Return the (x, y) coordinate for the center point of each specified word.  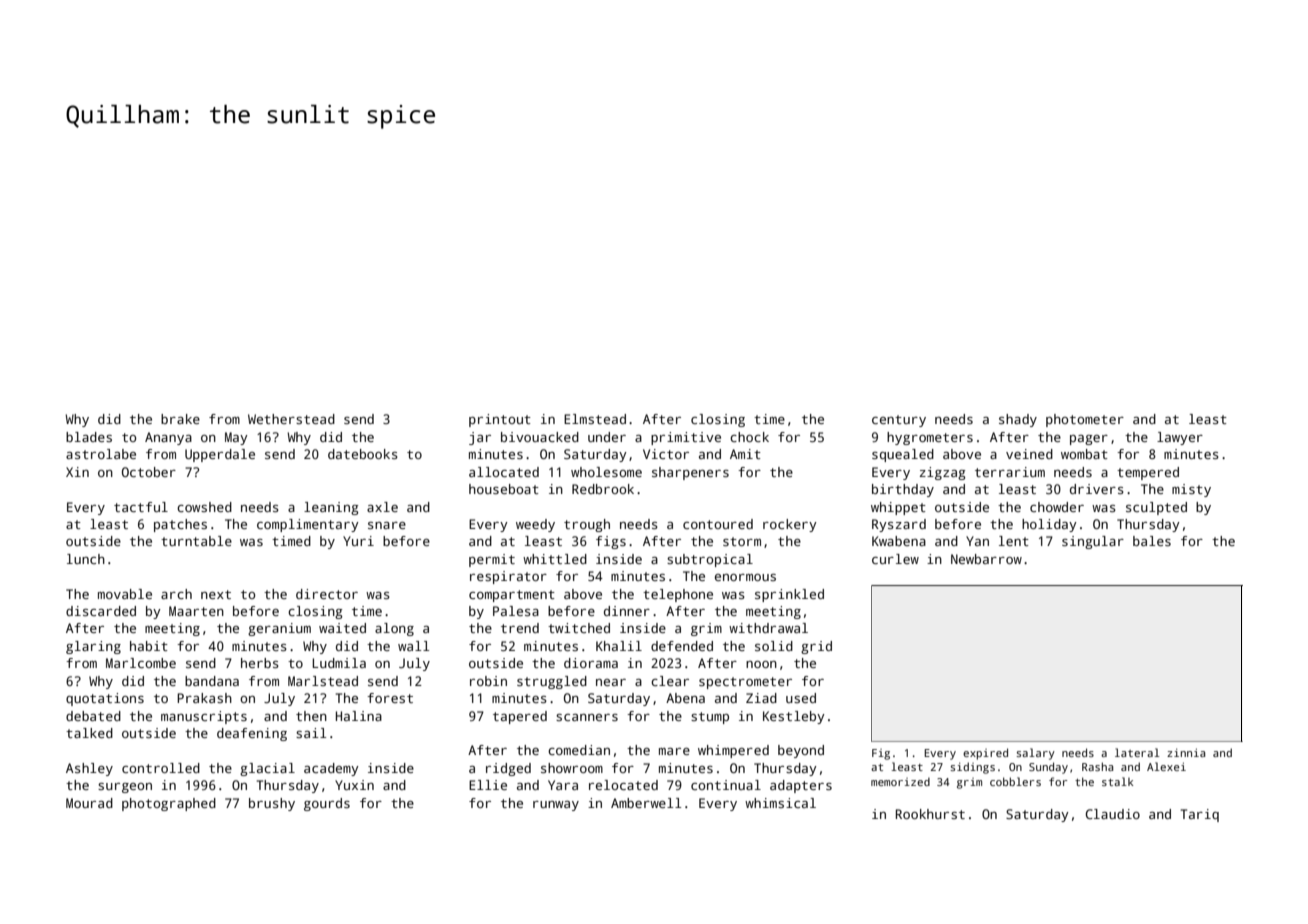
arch (176, 594)
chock (749, 437)
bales (1152, 541)
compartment (512, 596)
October (149, 472)
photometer (1085, 420)
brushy (272, 804)
